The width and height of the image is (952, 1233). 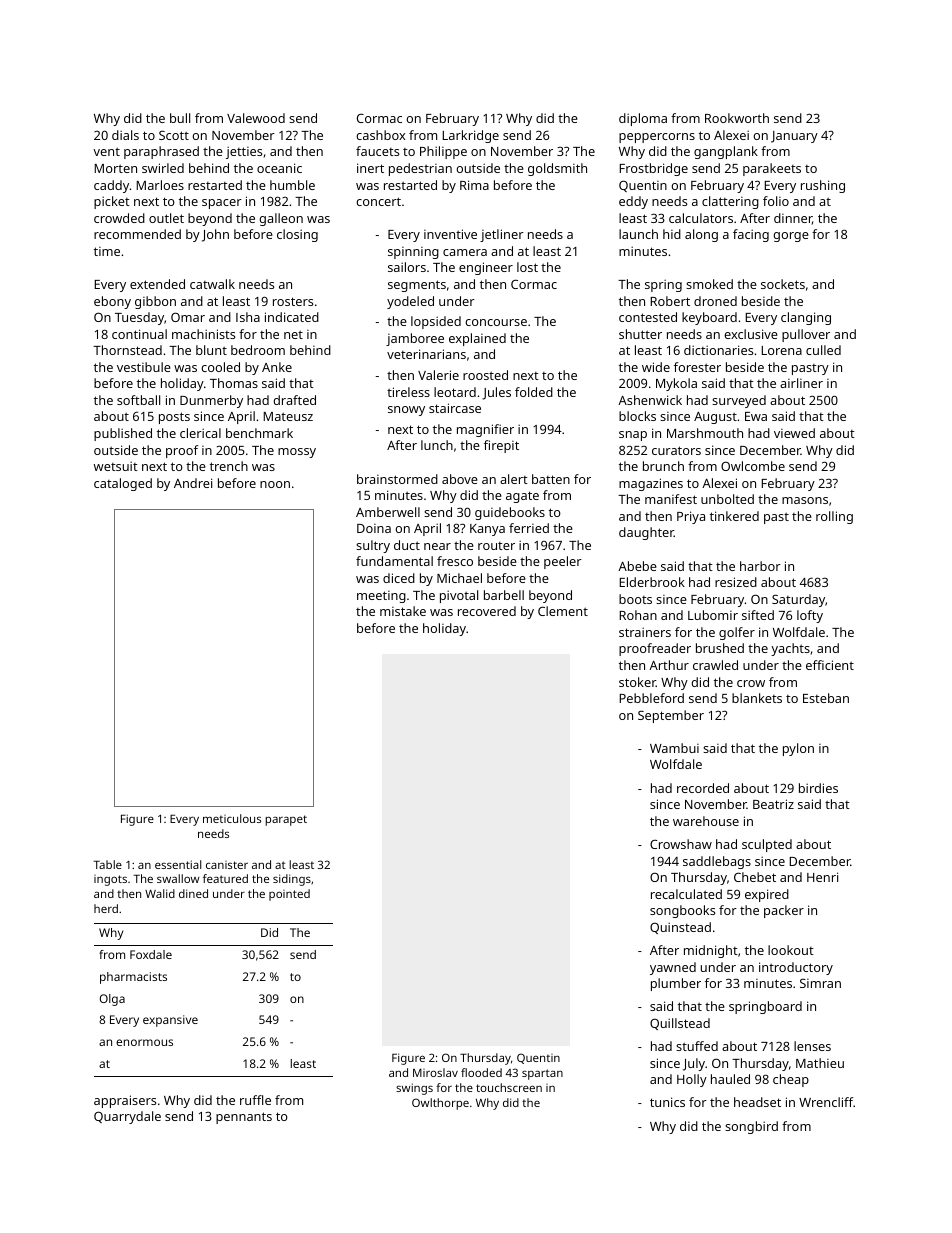 I want to click on ebony, so click(x=112, y=302).
